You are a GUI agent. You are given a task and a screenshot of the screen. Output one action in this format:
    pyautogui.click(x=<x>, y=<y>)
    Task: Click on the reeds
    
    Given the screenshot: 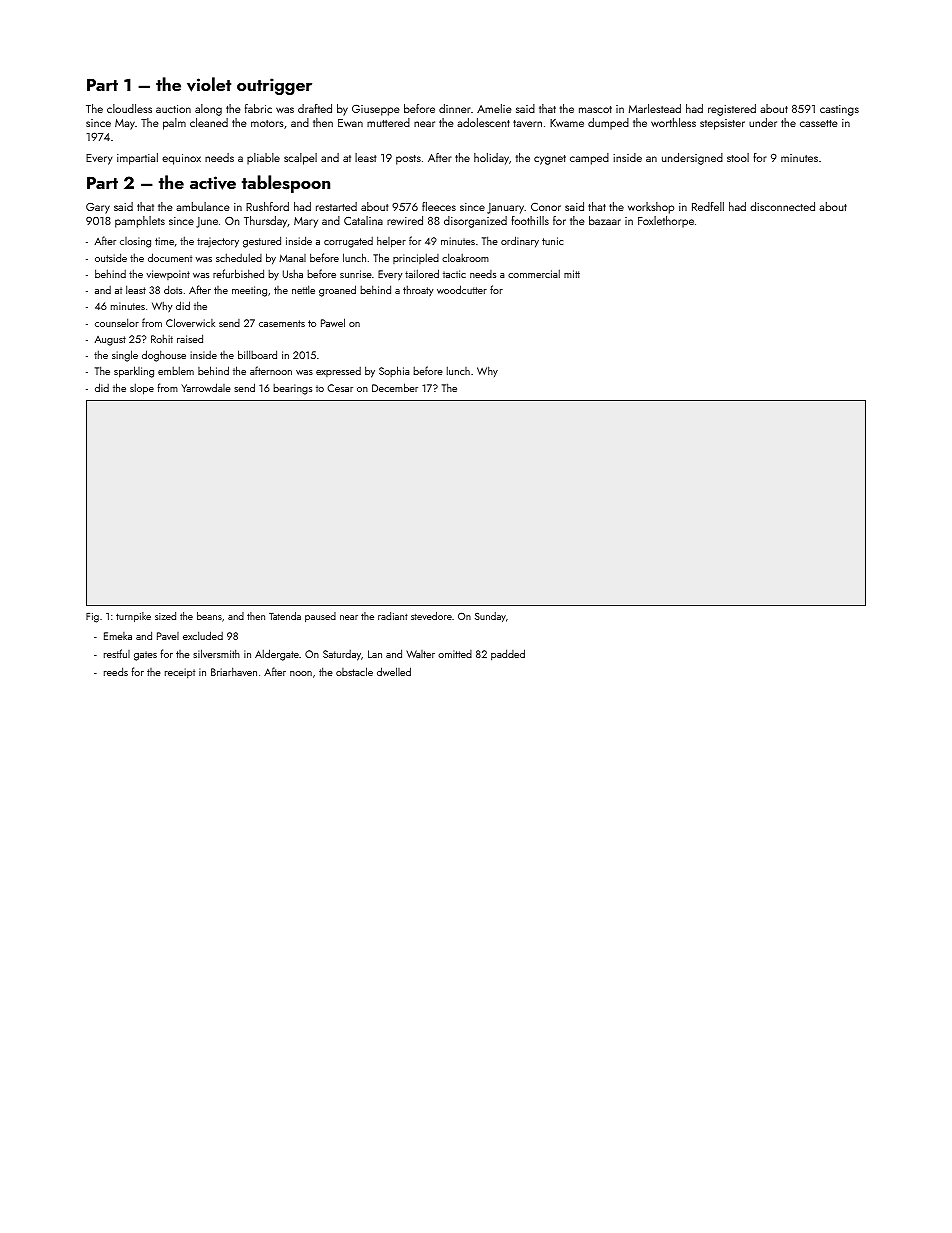 What is the action you would take?
    pyautogui.click(x=116, y=671)
